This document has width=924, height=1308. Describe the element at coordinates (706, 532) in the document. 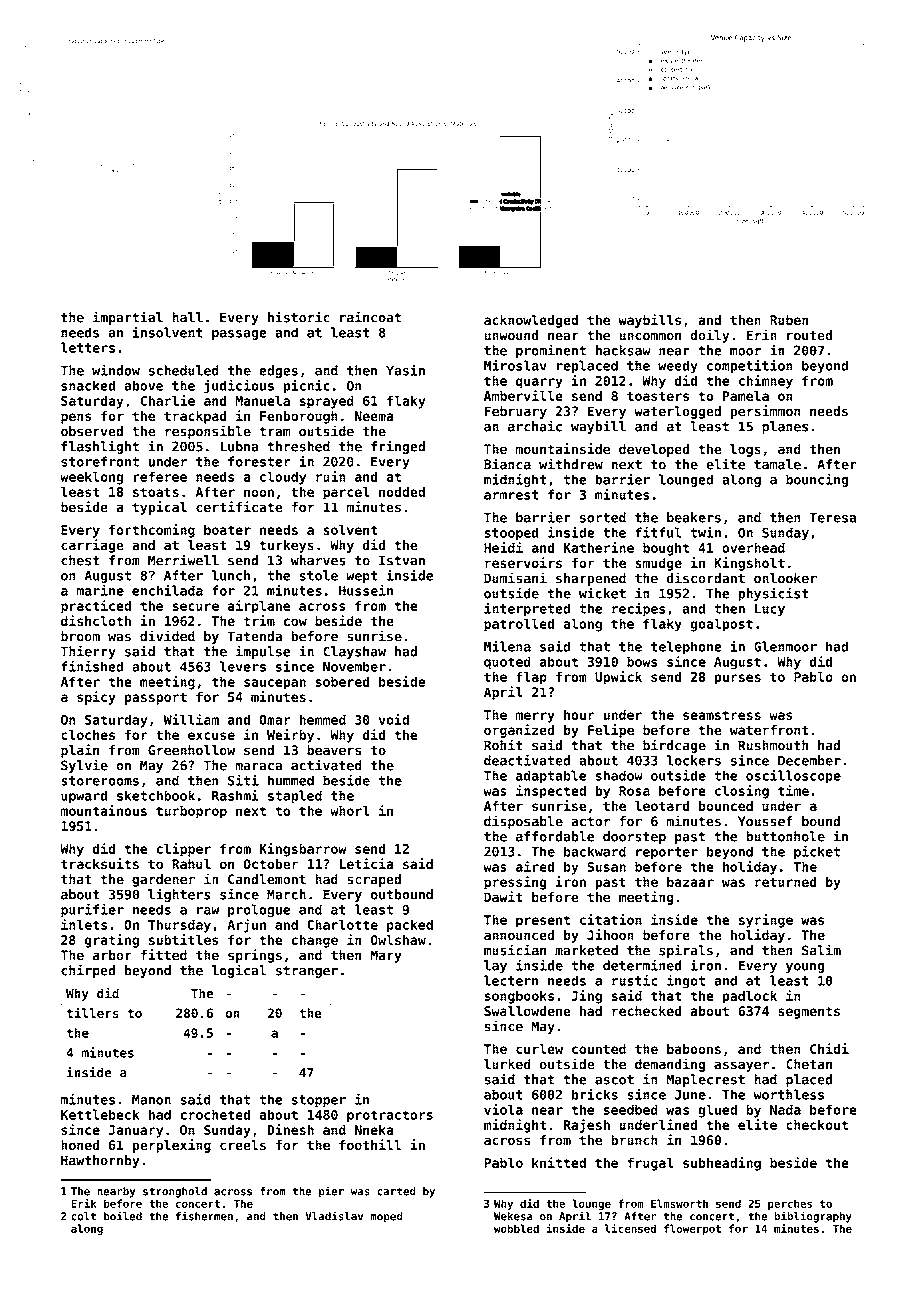

I see `twin` at that location.
